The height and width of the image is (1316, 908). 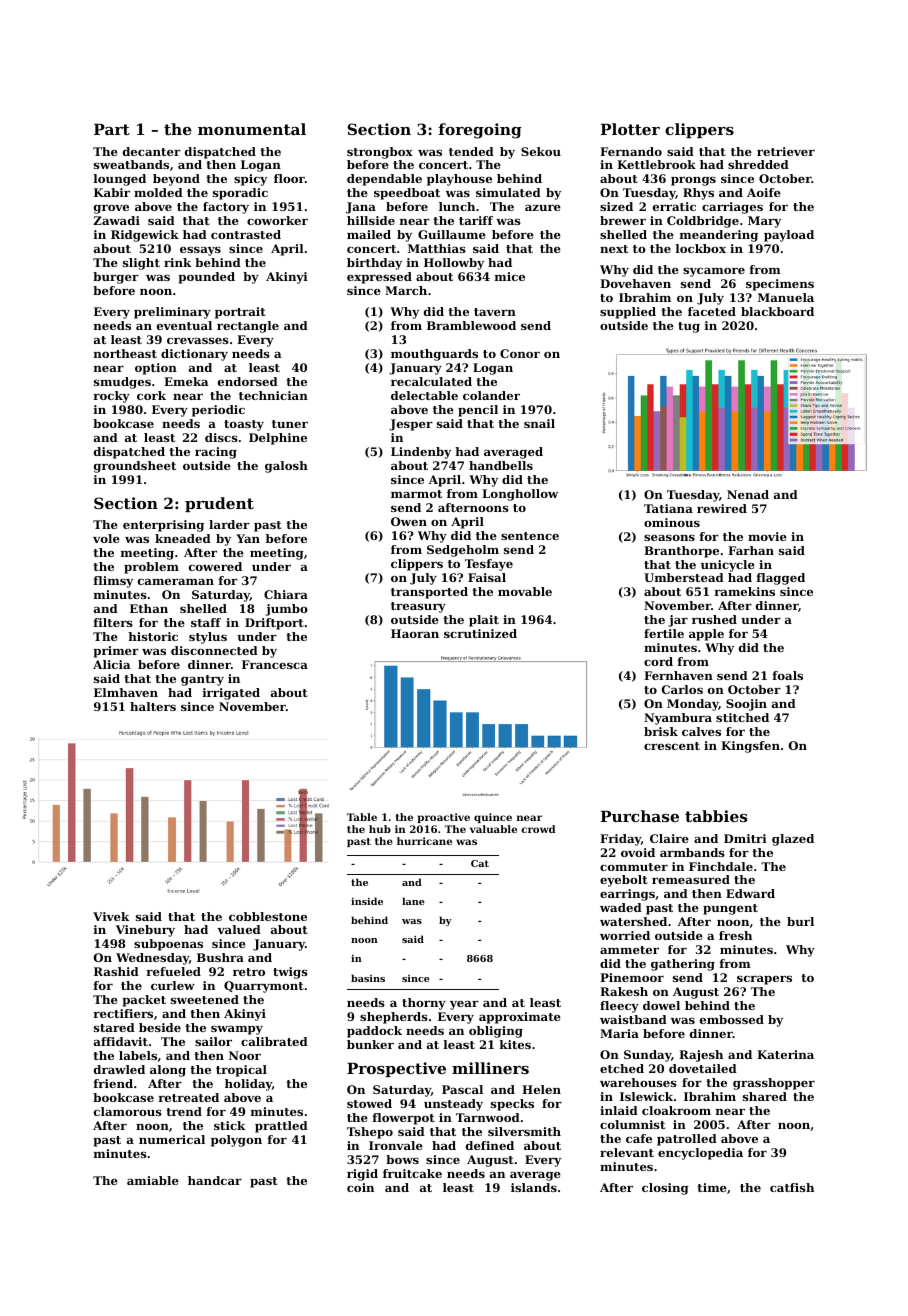 What do you see at coordinates (672, 746) in the image?
I see `crescent` at bounding box center [672, 746].
